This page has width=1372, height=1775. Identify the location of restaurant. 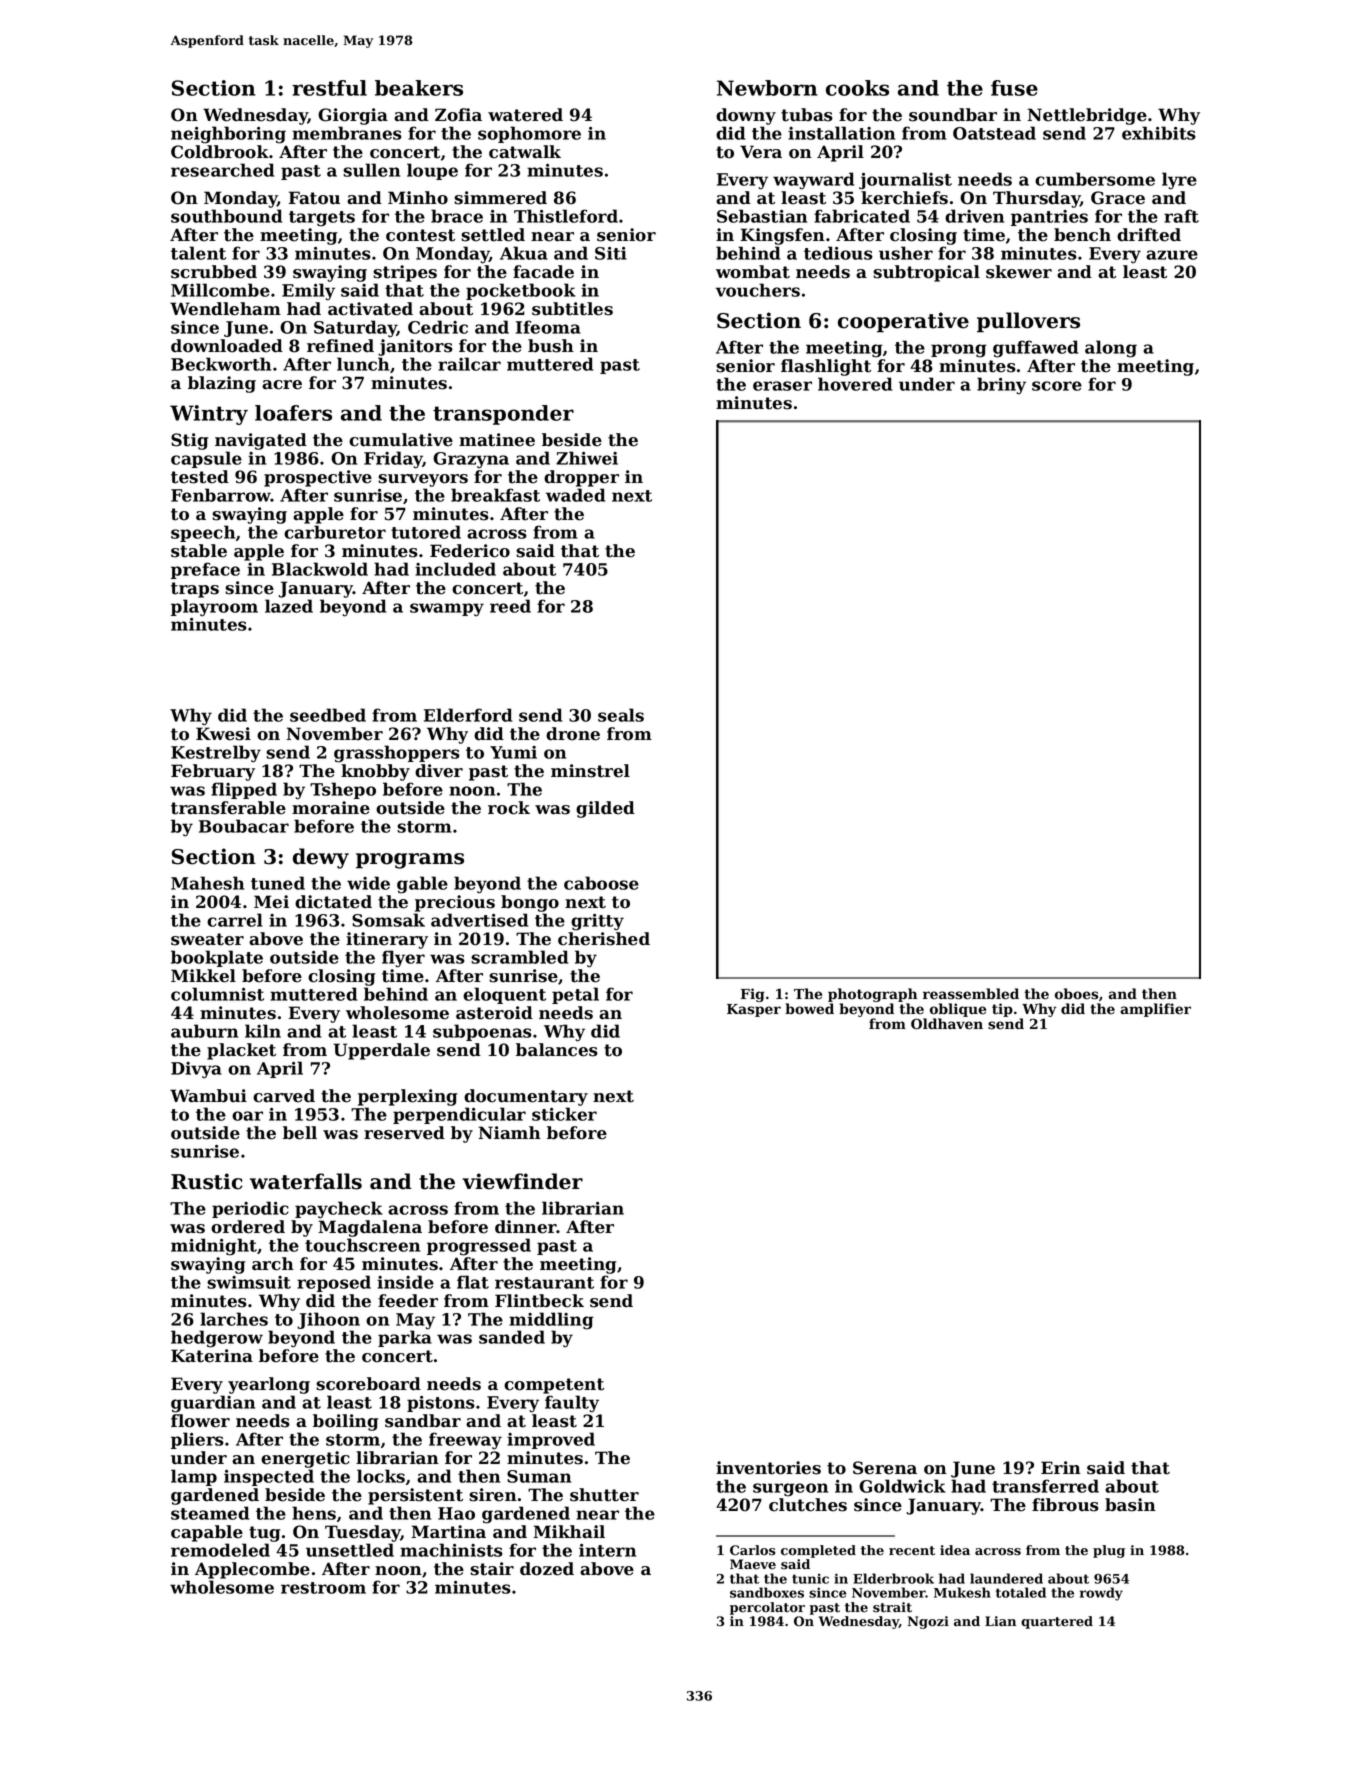
(544, 1283).
